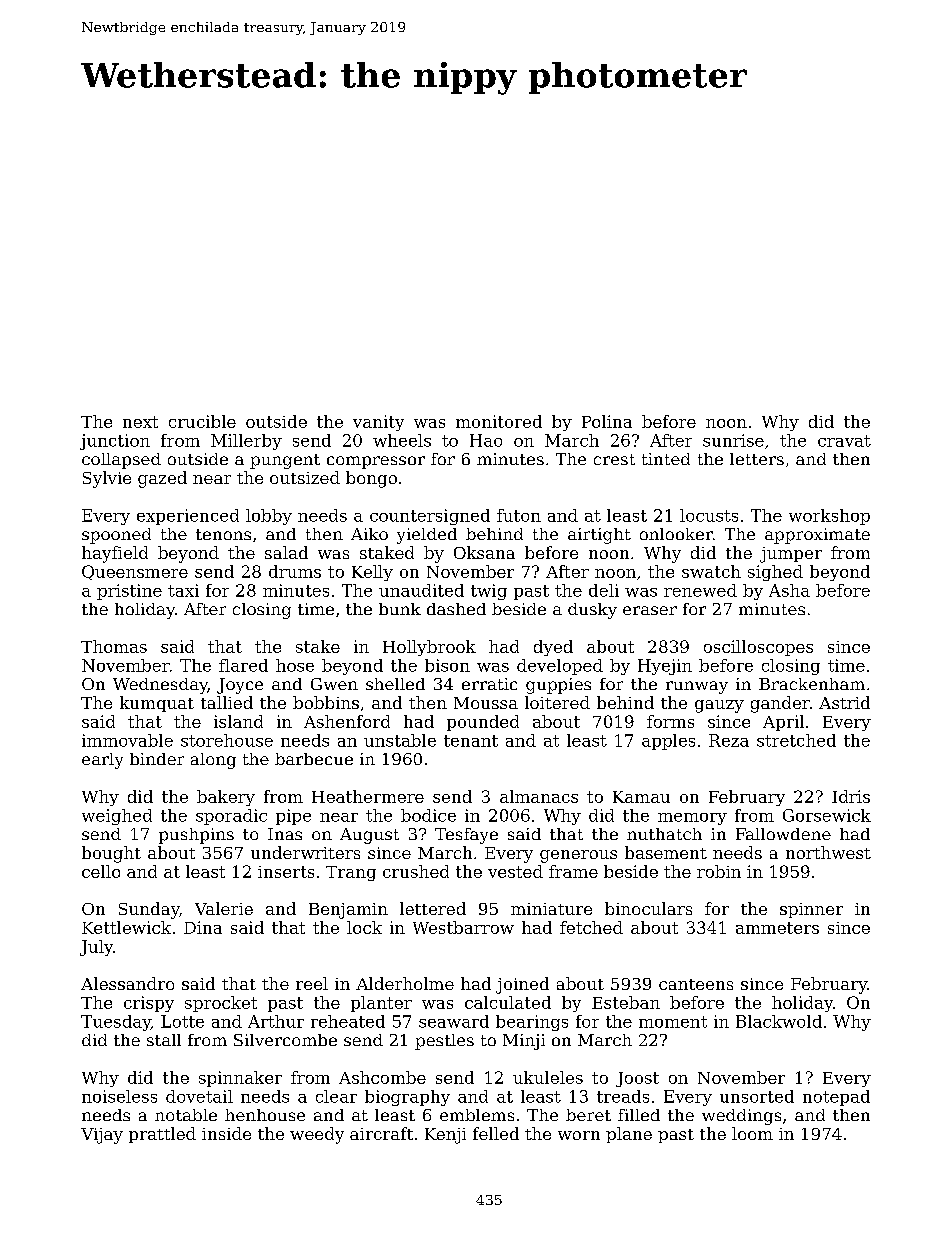 Image resolution: width=952 pixels, height=1233 pixels. I want to click on Hao, so click(486, 440).
